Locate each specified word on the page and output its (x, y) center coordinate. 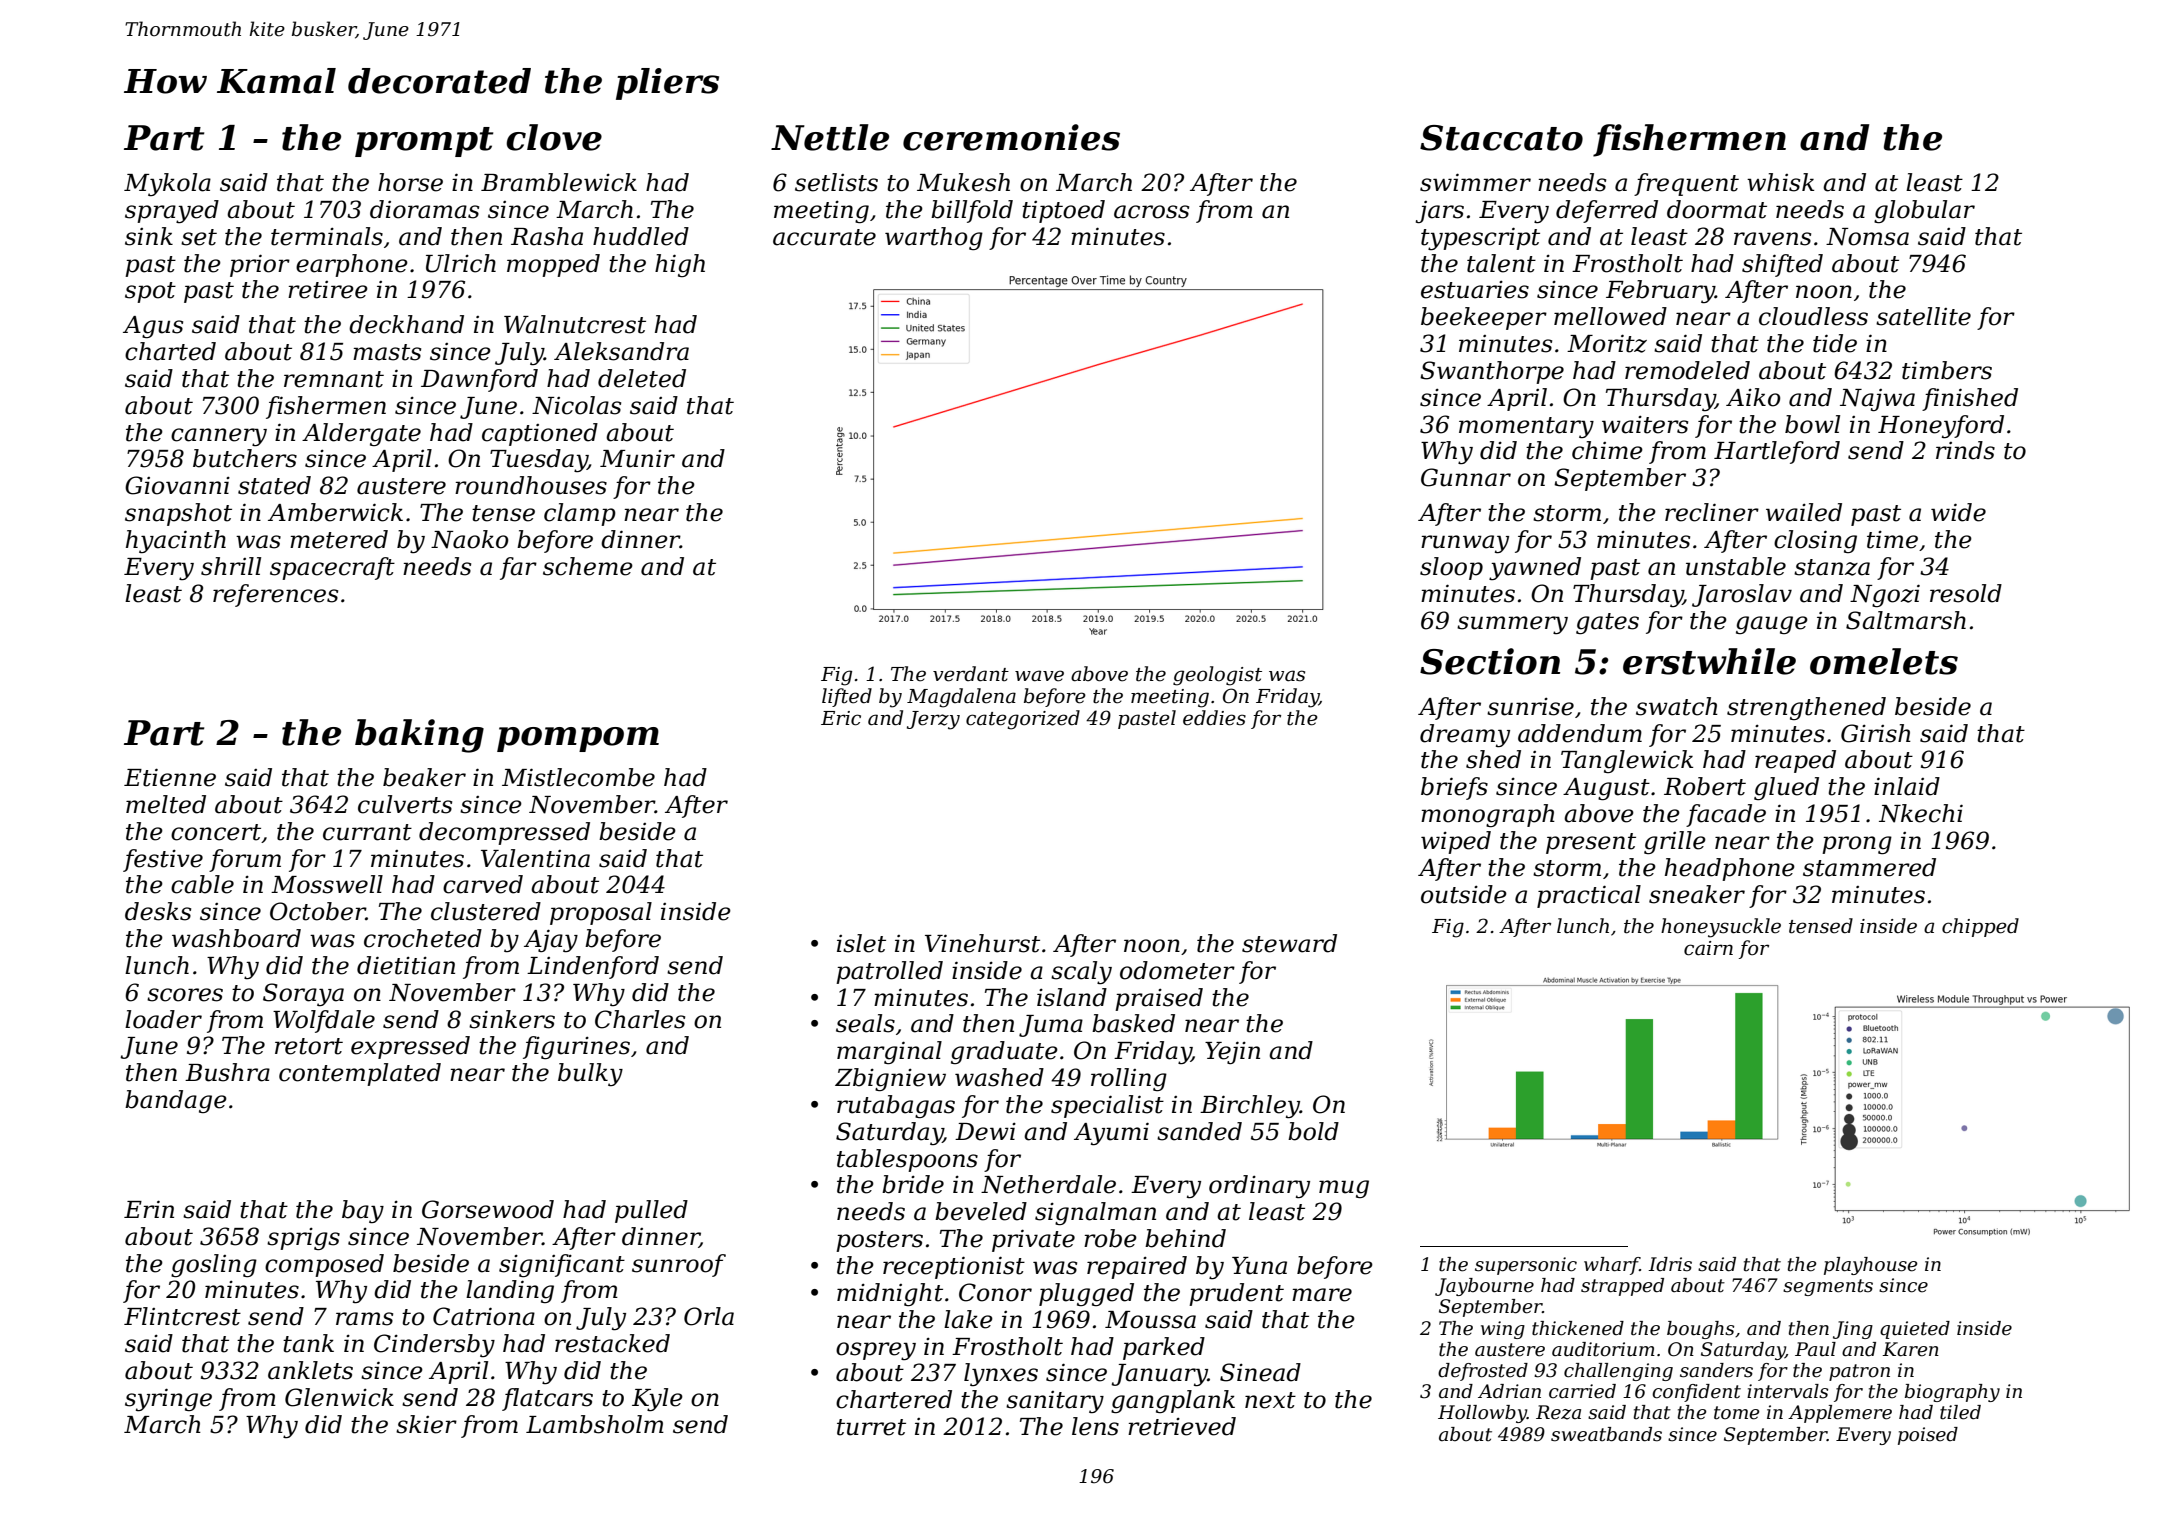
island (1072, 997)
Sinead (1260, 1372)
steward (1289, 943)
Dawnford (479, 380)
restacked (612, 1343)
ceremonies (1011, 137)
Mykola (167, 185)
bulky (590, 1075)
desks (158, 911)
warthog (934, 238)
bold (1313, 1131)
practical (1589, 896)
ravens (1772, 239)
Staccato (1501, 138)
